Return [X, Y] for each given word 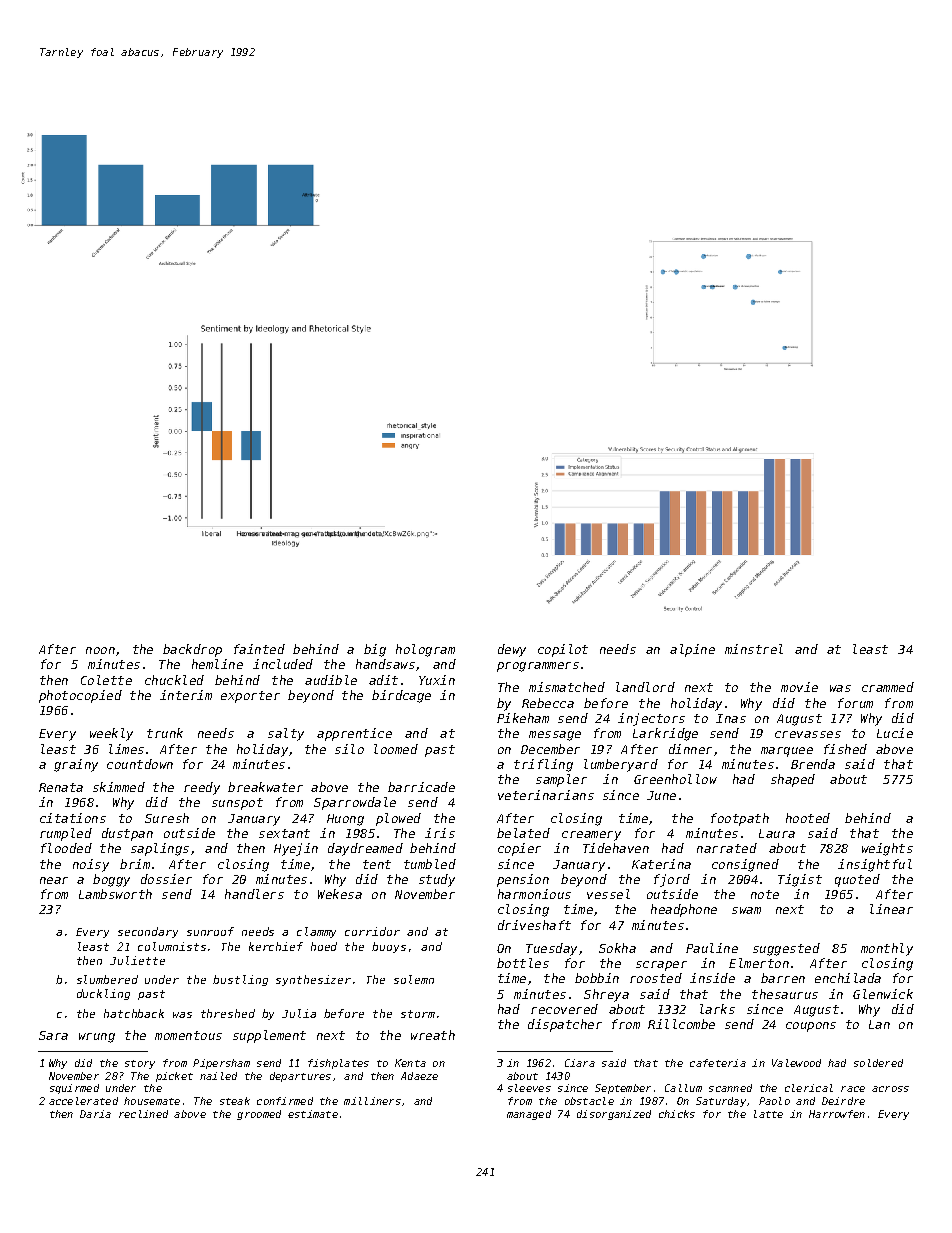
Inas [731, 718]
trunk [165, 733]
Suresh [167, 818]
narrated [727, 848]
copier [519, 849]
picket [174, 1077]
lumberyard [621, 765]
